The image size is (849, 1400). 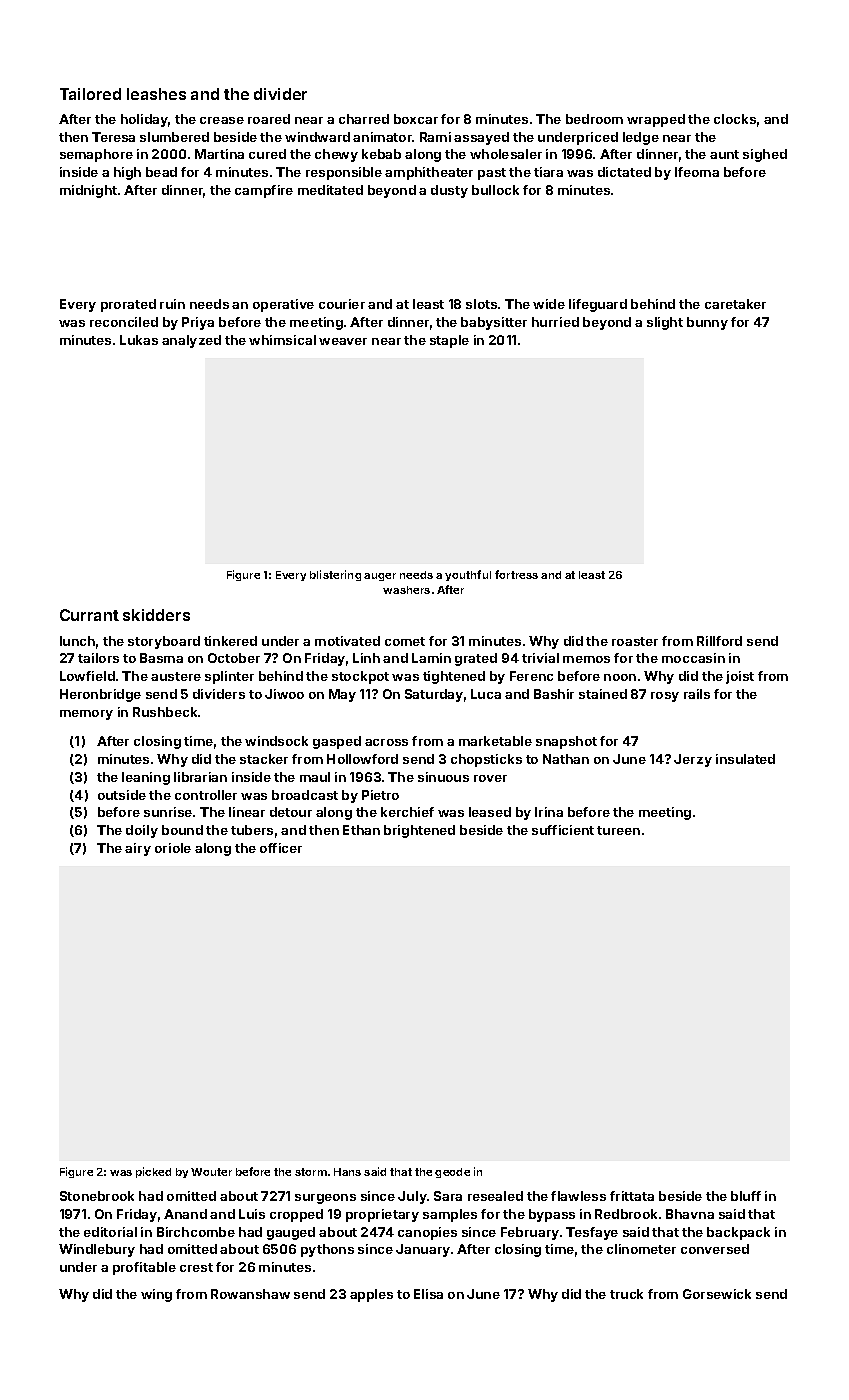 What do you see at coordinates (88, 191) in the screenshot?
I see `midnight` at bounding box center [88, 191].
